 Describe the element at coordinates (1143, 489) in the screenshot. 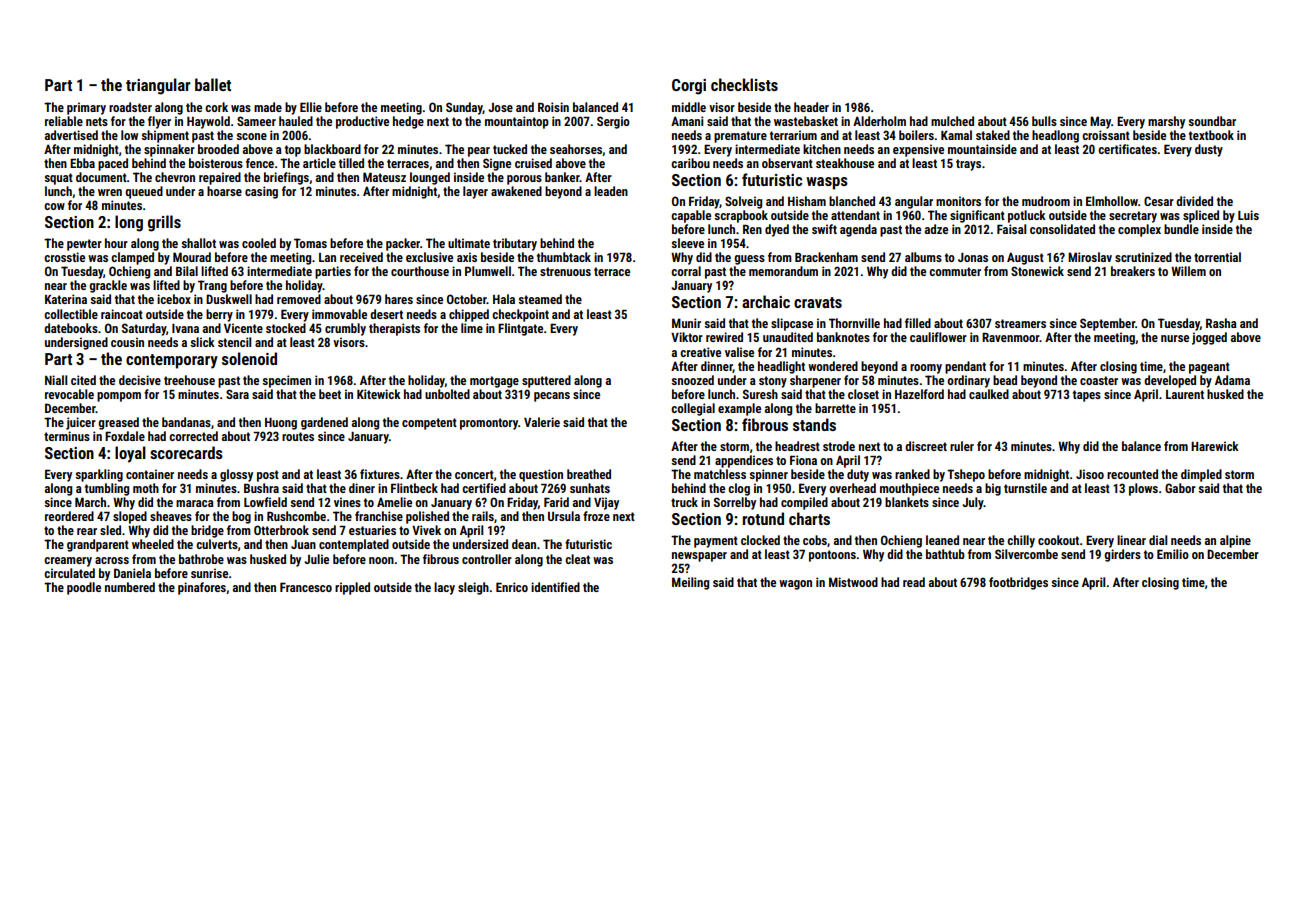

I see `plows` at that location.
